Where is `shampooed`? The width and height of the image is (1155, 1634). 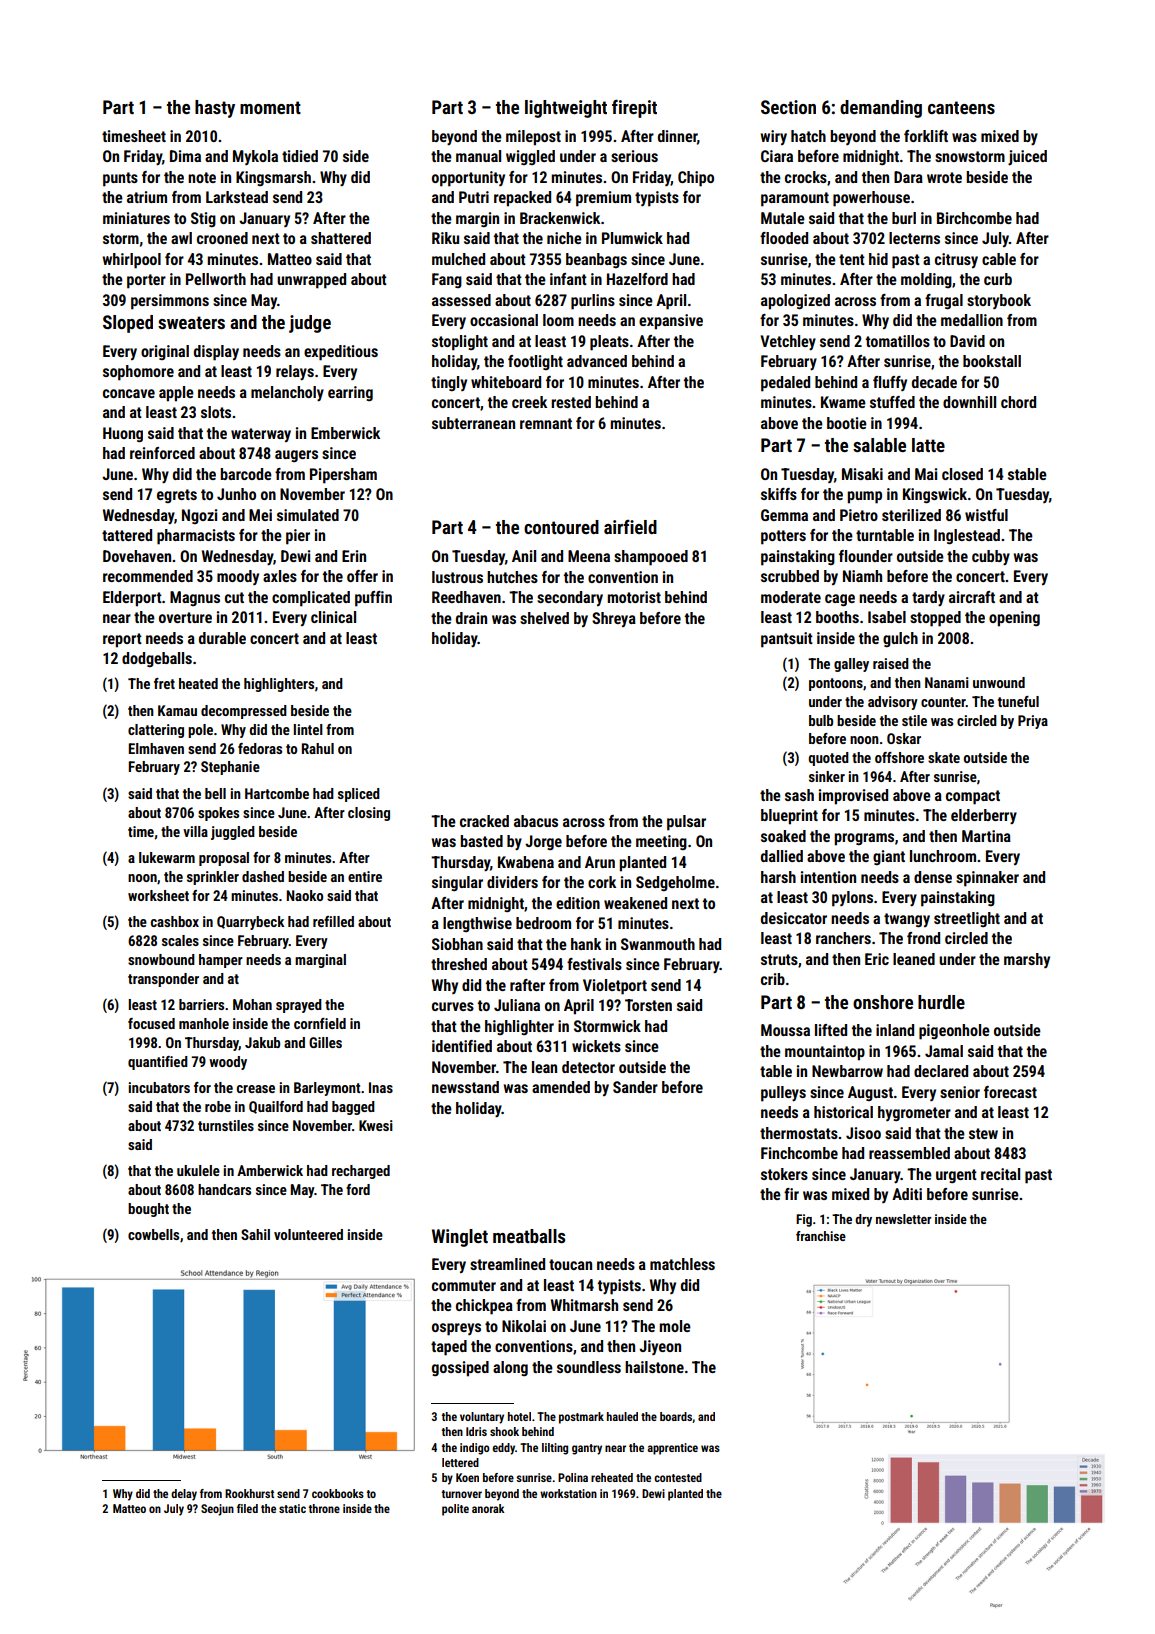 shampooed is located at coordinates (651, 558).
